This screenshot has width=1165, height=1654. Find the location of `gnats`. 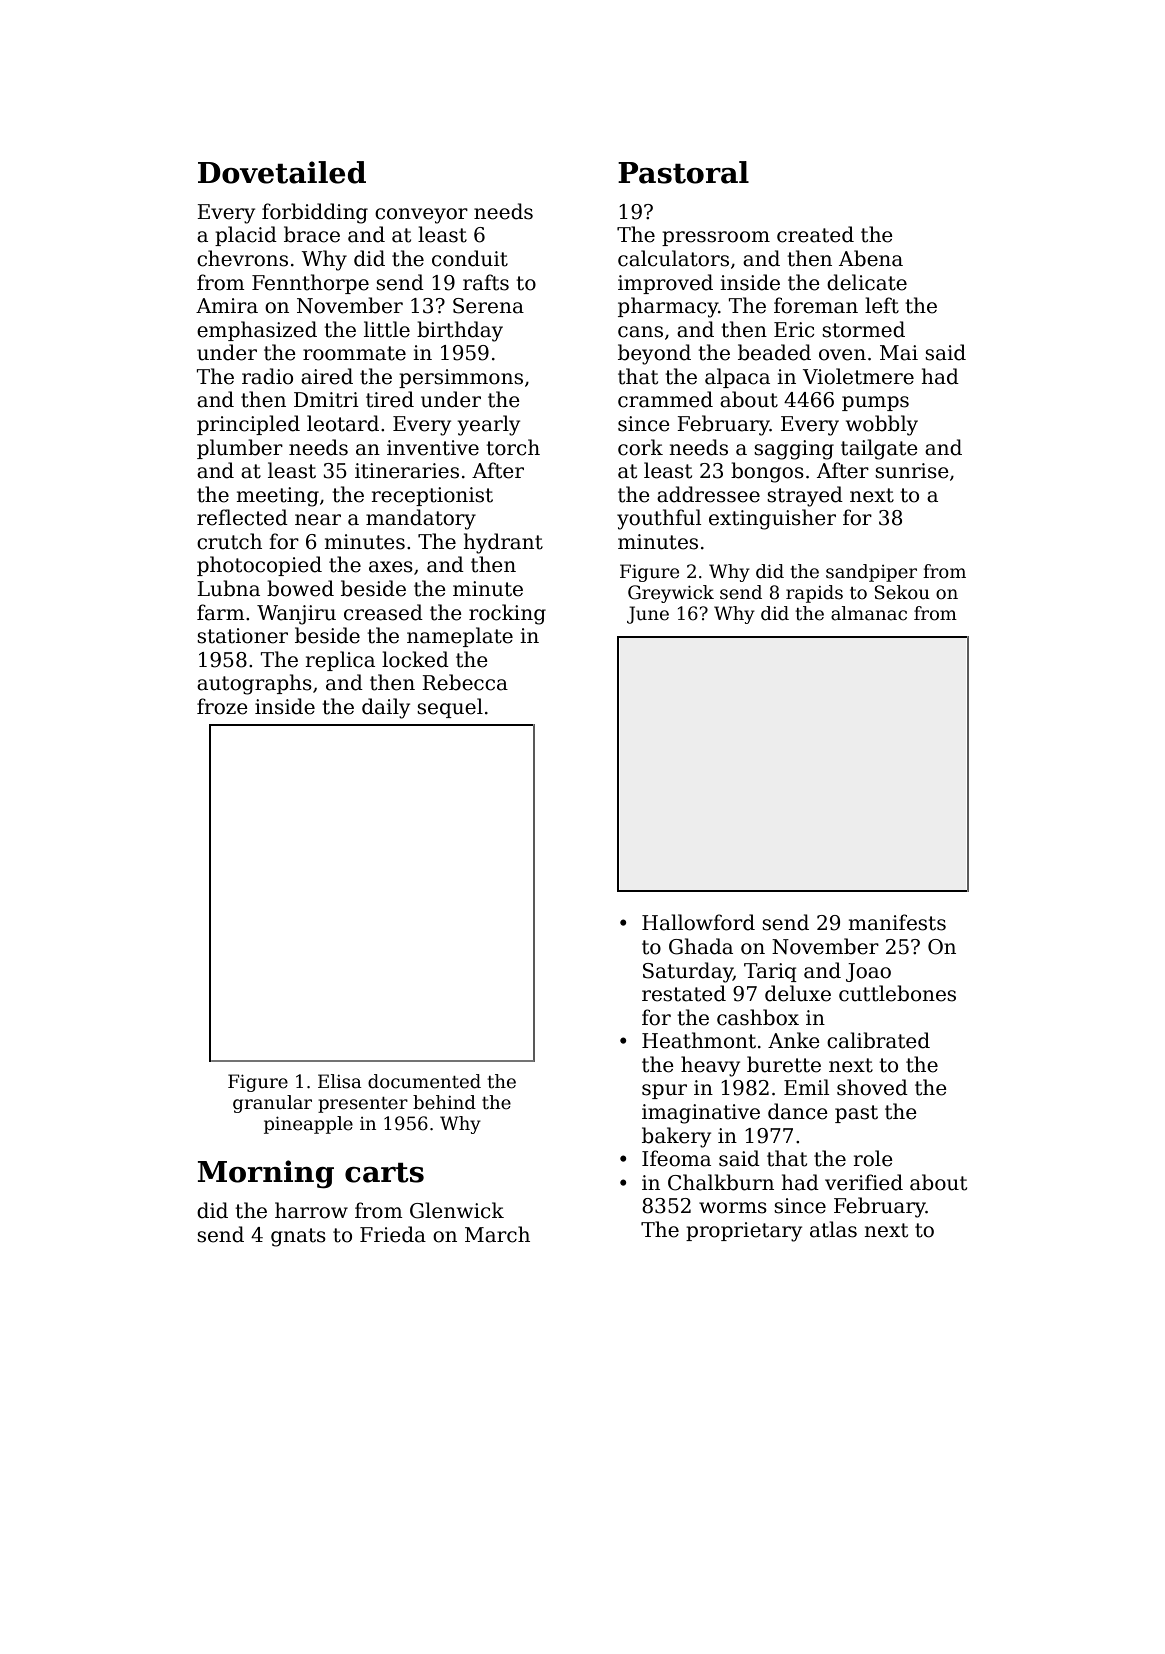

gnats is located at coordinates (298, 1237).
